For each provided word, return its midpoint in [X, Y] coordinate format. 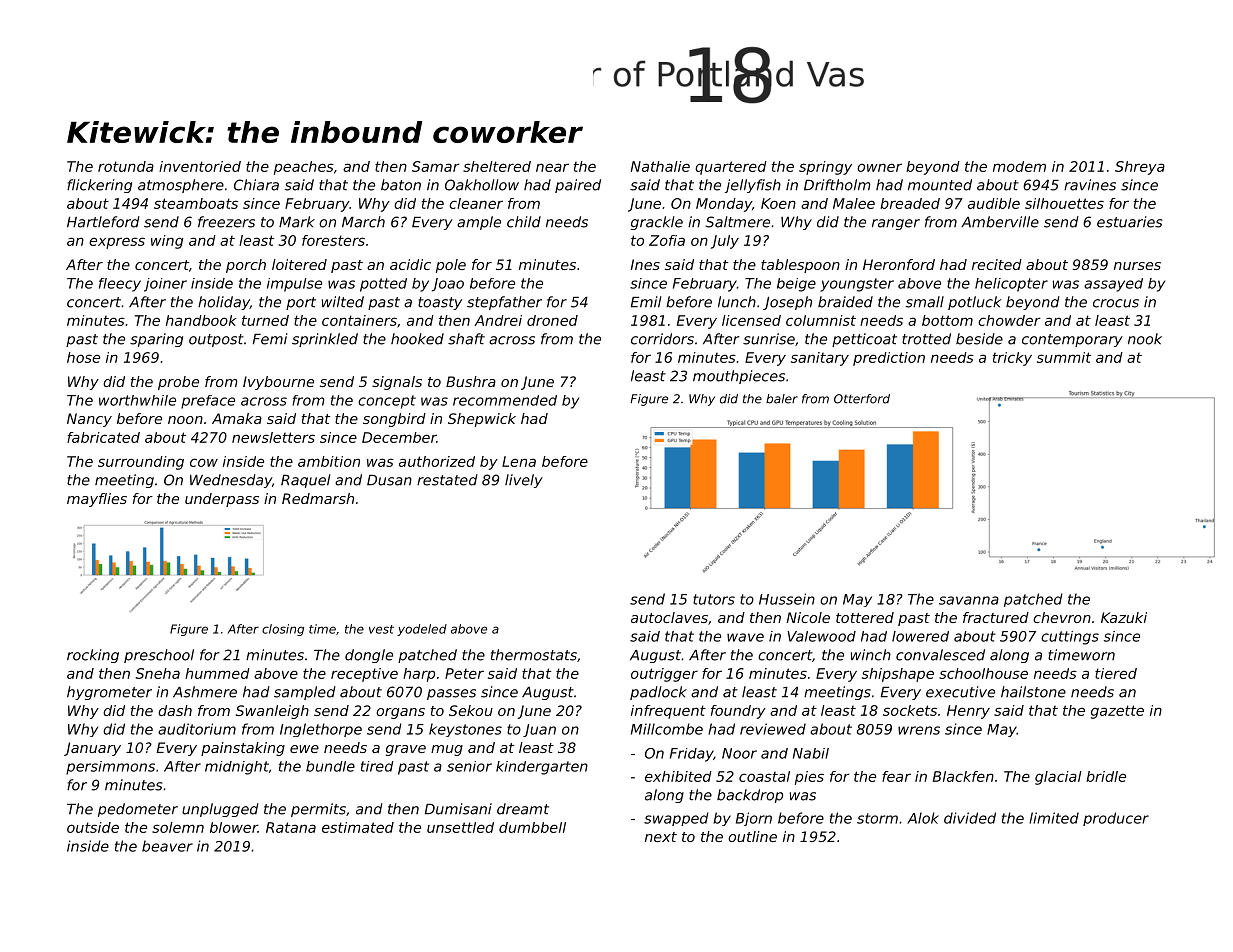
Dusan [389, 480]
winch [871, 655]
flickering [99, 186]
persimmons [110, 768]
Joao [448, 285]
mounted [940, 185]
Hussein [787, 599]
